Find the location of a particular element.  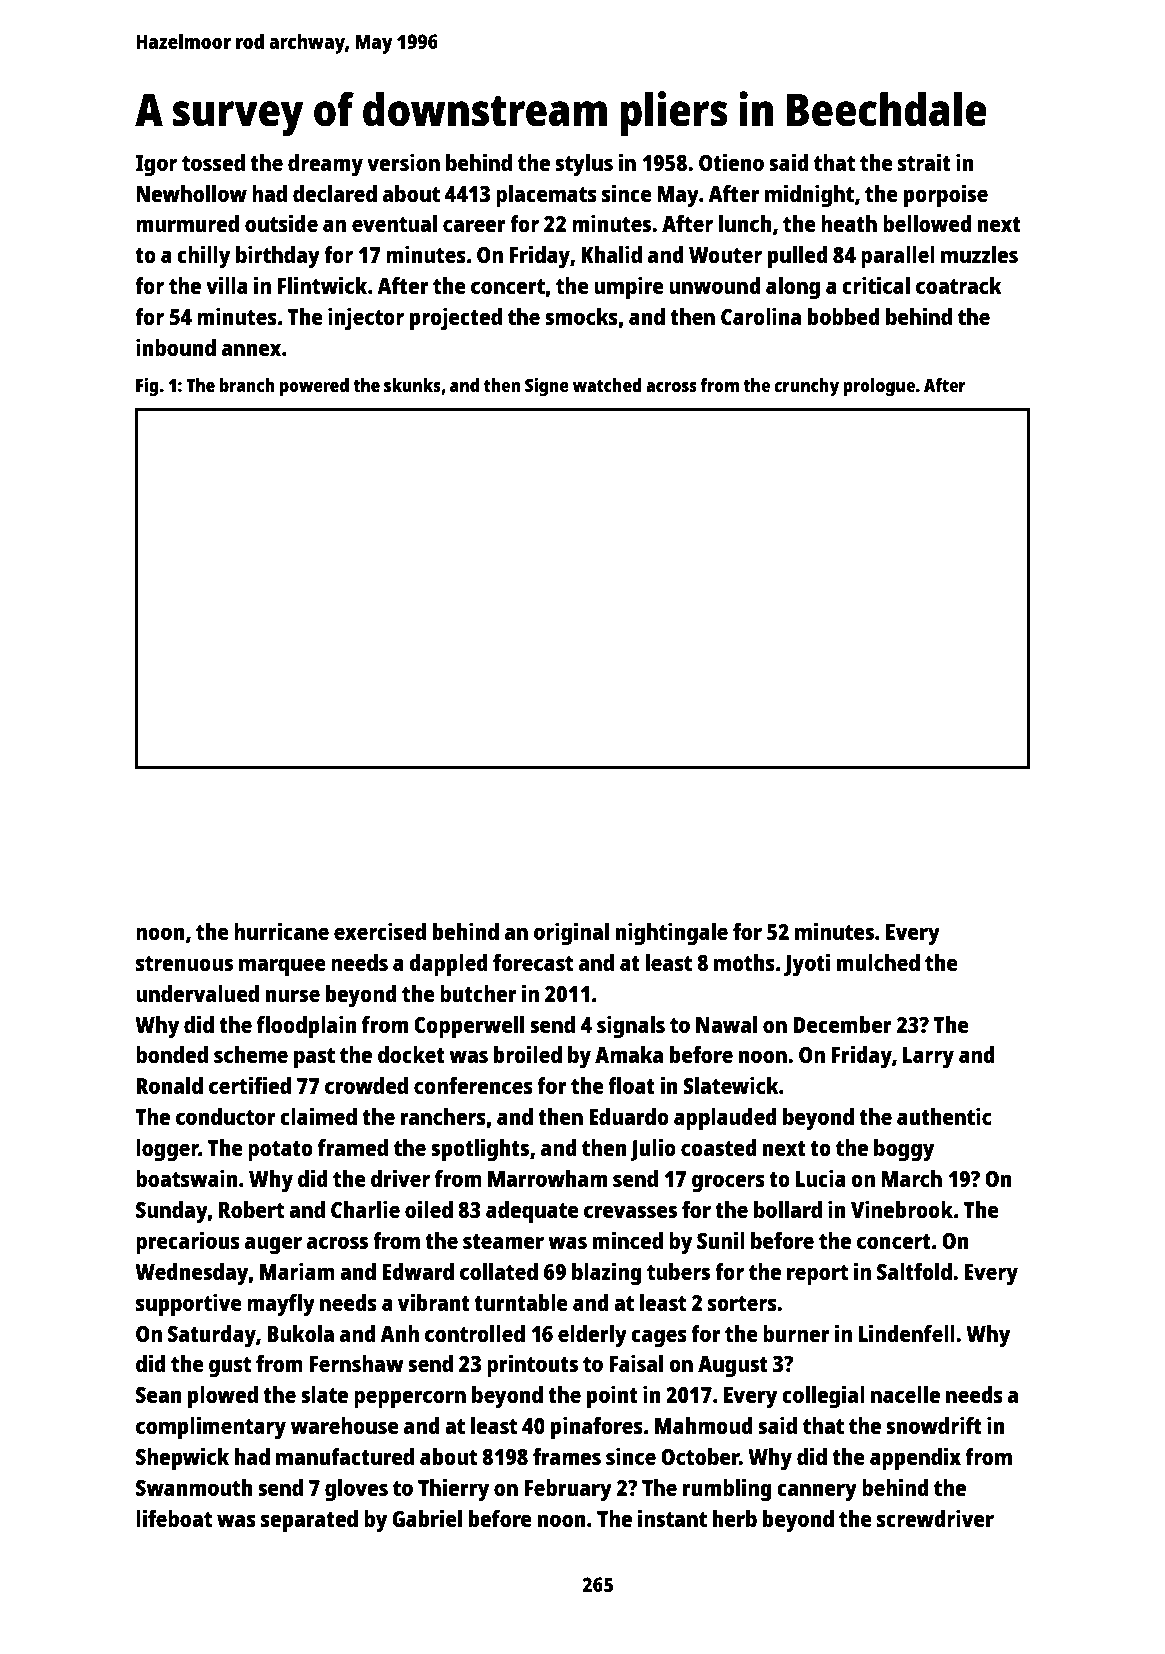

murmured is located at coordinates (187, 223).
